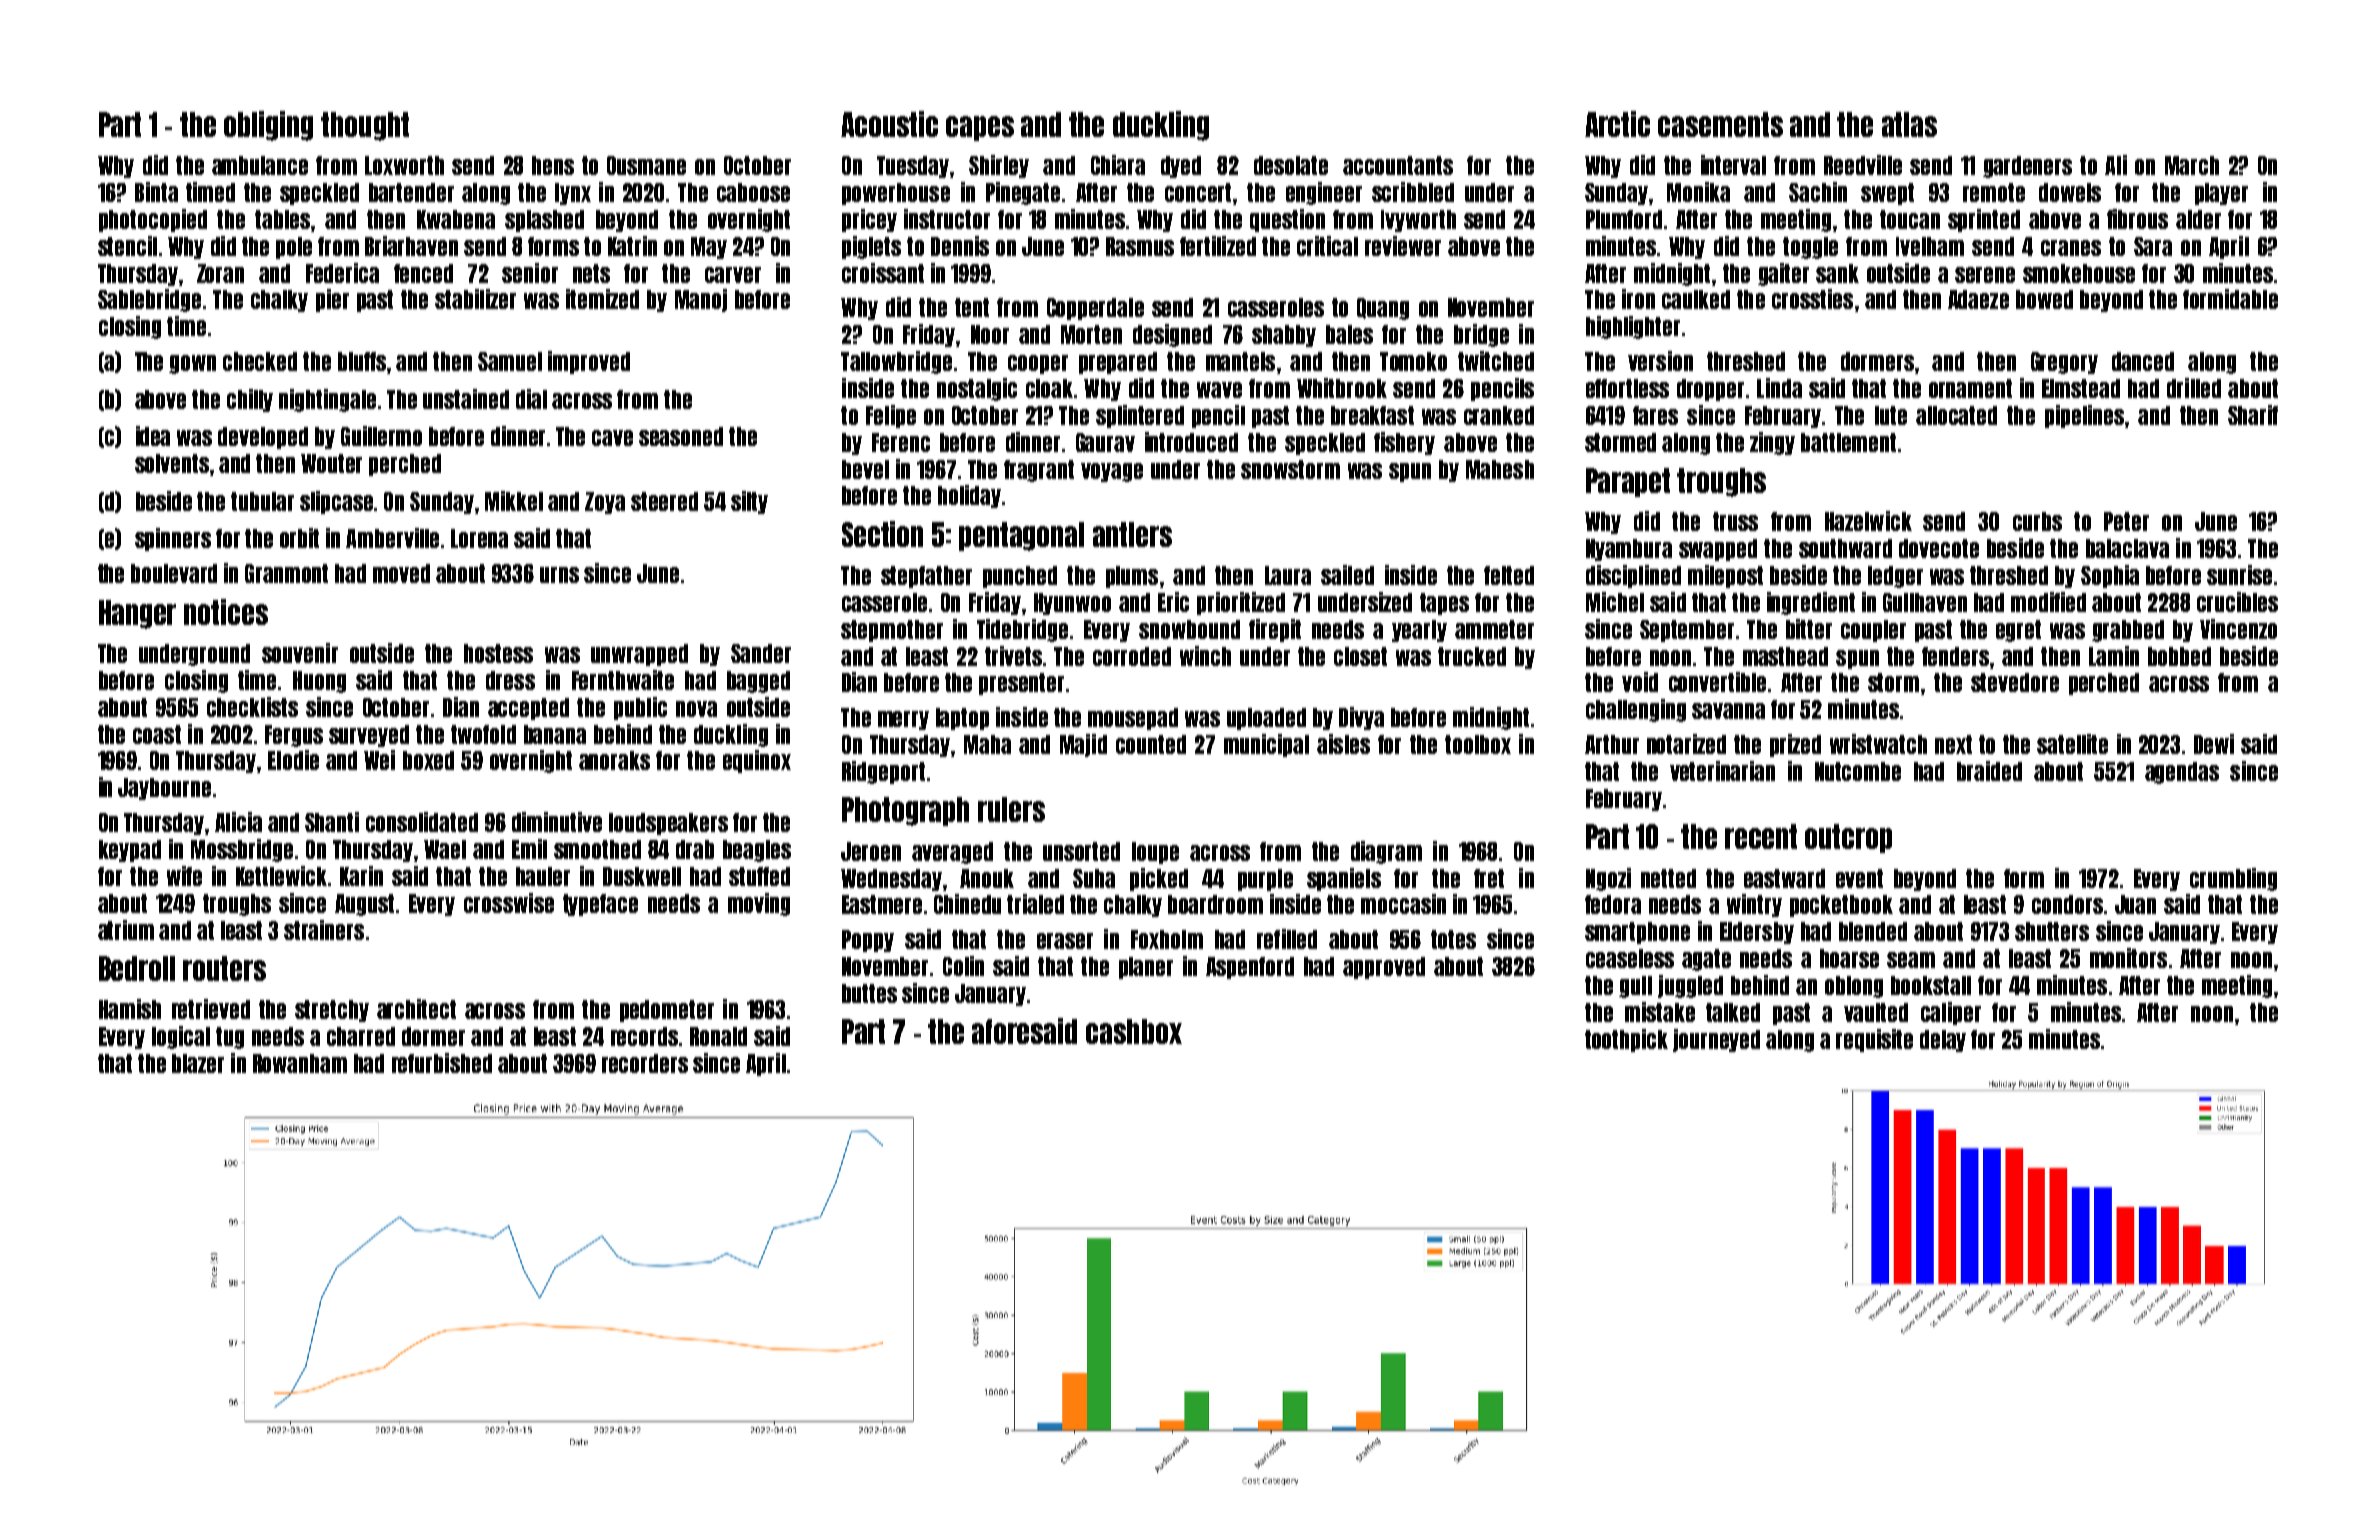 This screenshot has height=1537, width=2376. Describe the element at coordinates (416, 1009) in the screenshot. I see `architect` at that location.
